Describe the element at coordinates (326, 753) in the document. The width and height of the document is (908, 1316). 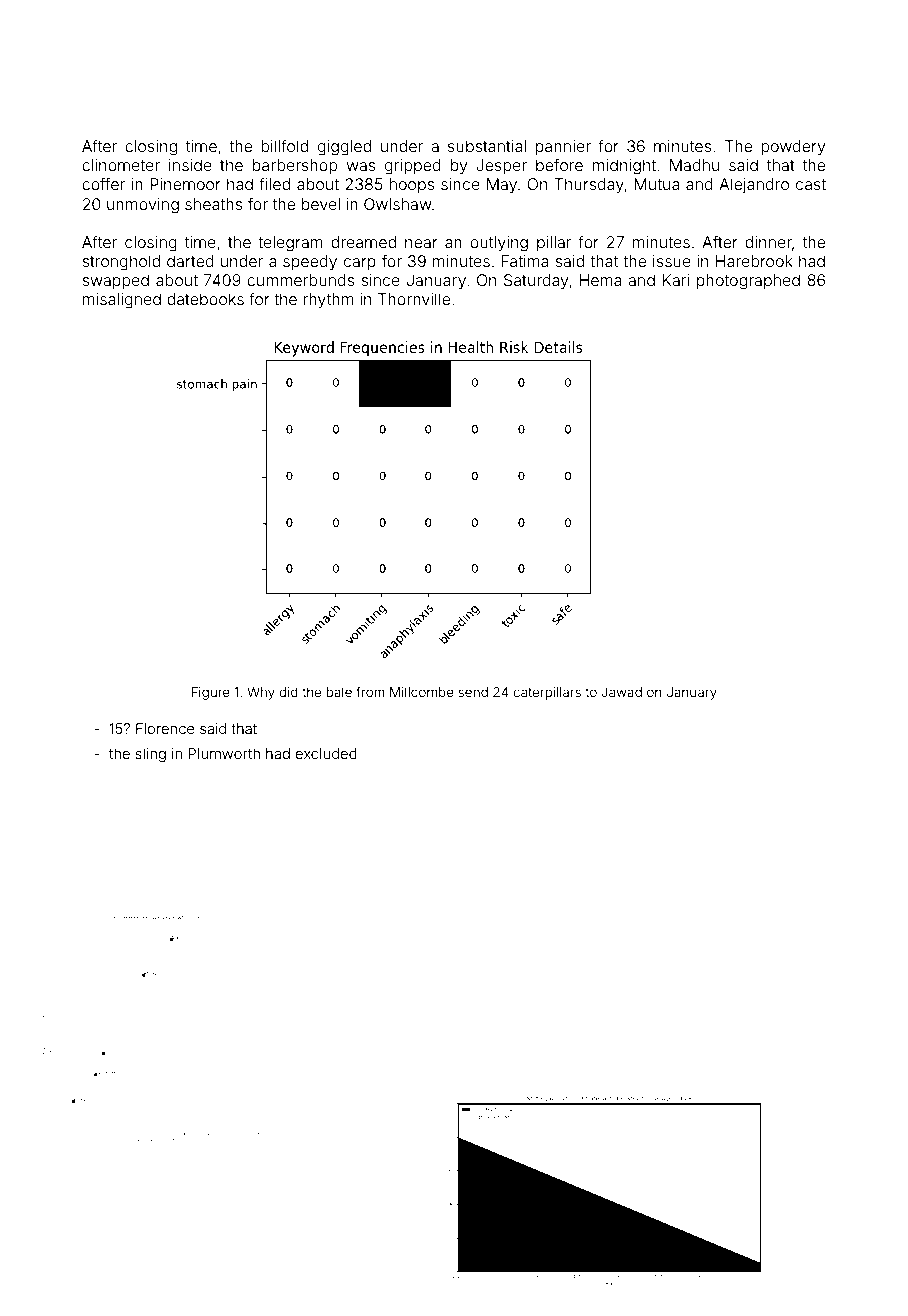
I see `excluded` at that location.
